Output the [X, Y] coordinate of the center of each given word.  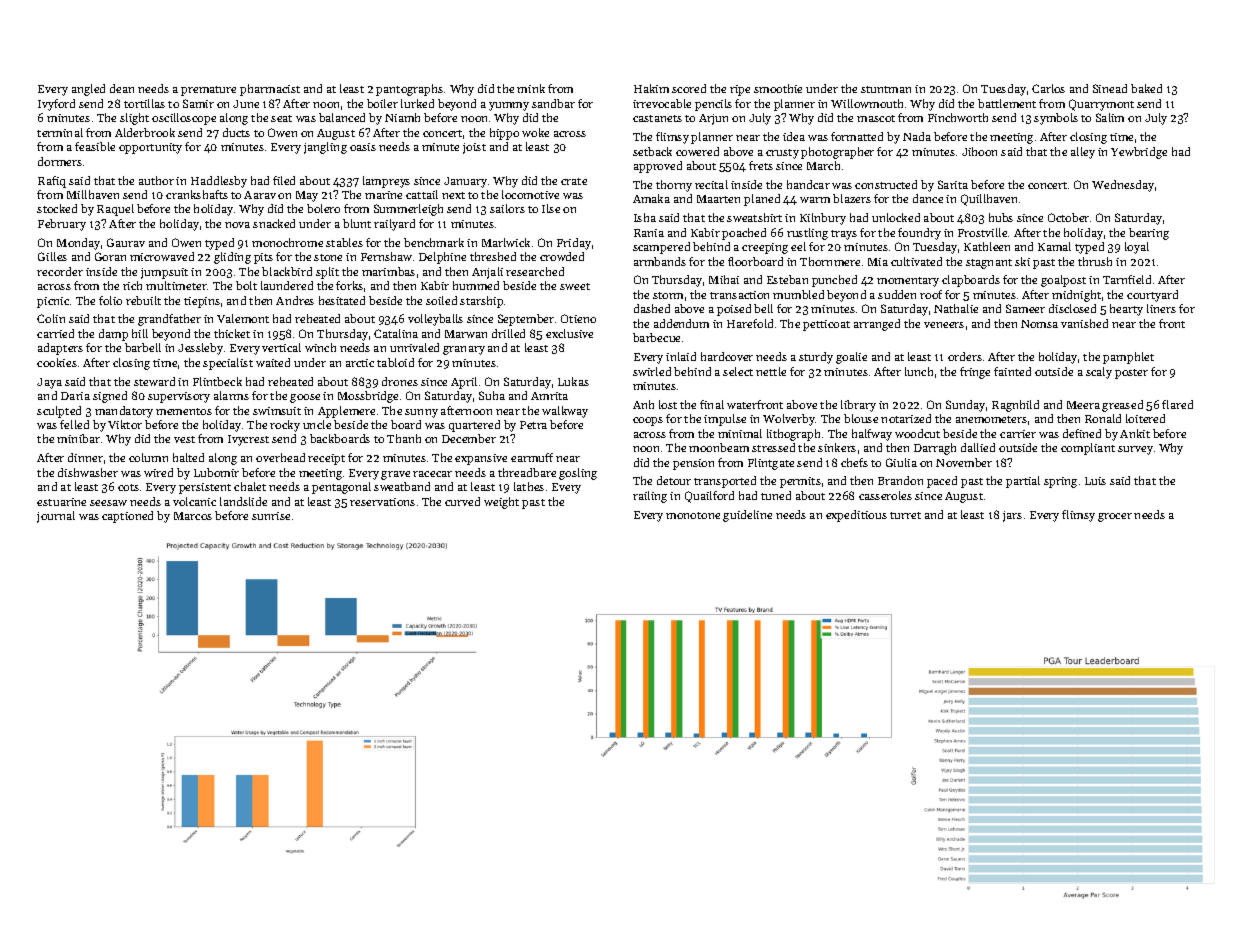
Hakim [651, 88]
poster [1131, 374]
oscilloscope [184, 119]
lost [668, 404]
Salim [1110, 117]
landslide [243, 501]
